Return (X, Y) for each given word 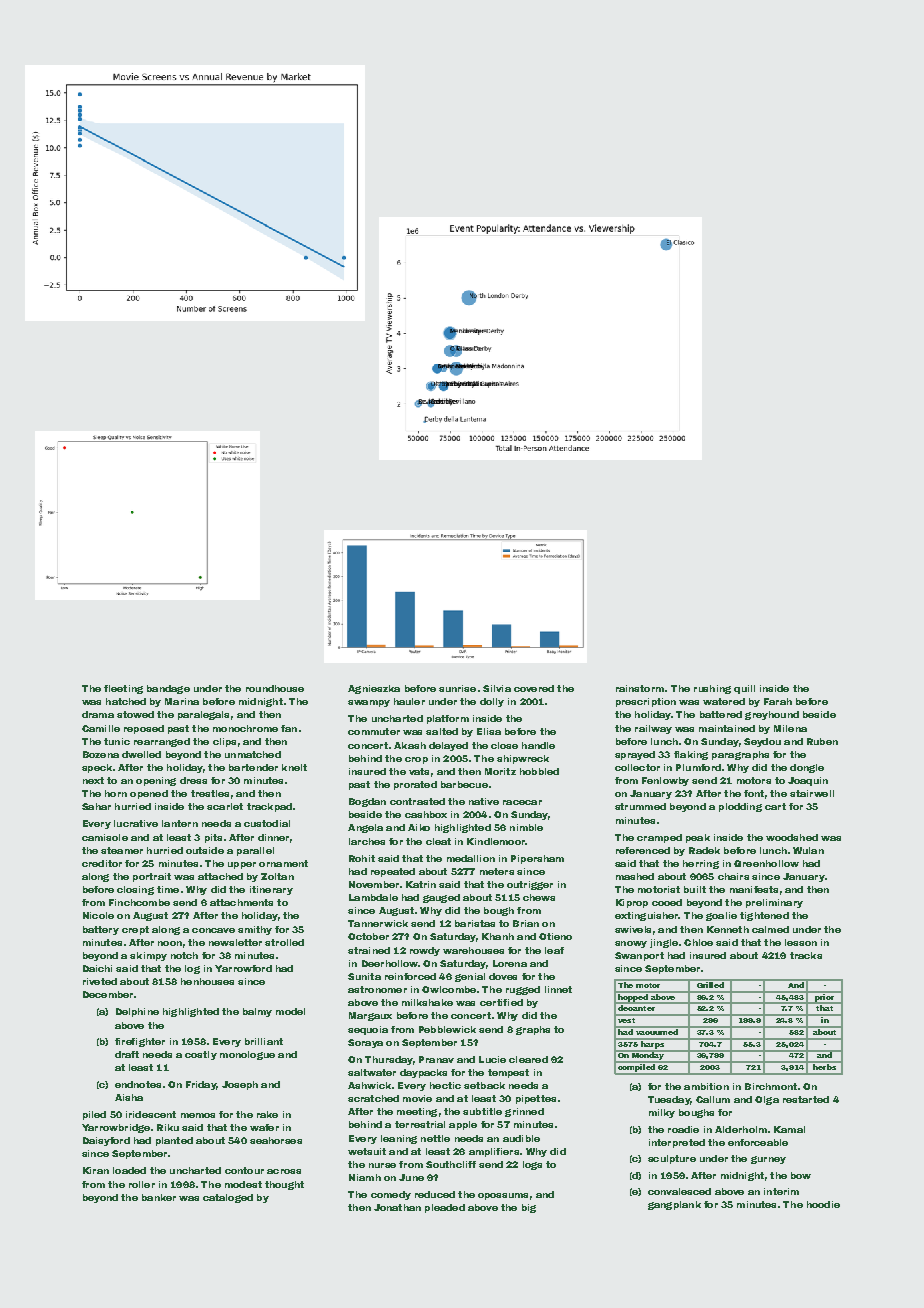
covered (534, 688)
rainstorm (640, 688)
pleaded (445, 1208)
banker (159, 1197)
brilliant (264, 1041)
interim (781, 1191)
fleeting (123, 689)
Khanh (498, 936)
